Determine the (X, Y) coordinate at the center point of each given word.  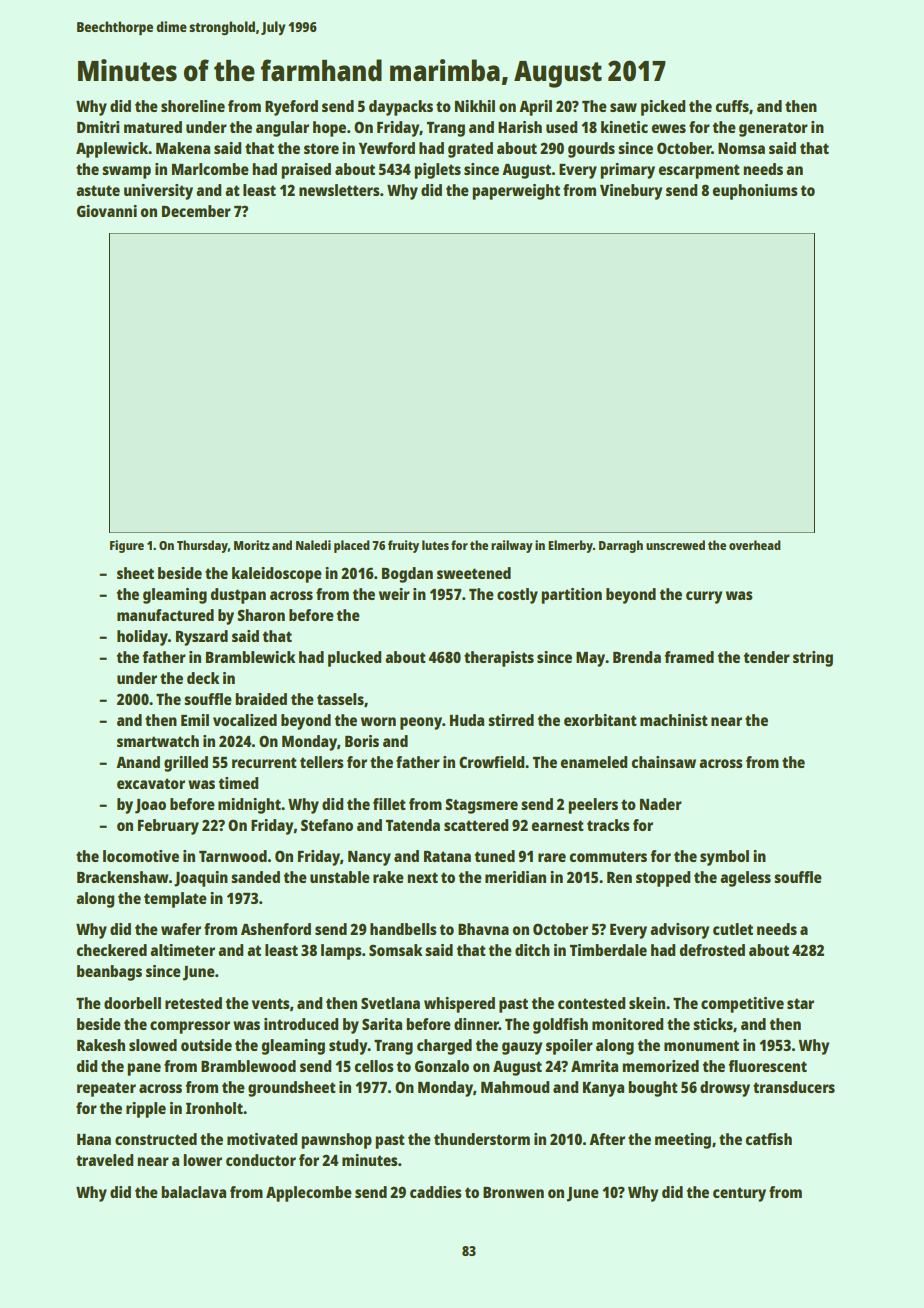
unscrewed (675, 545)
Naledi (313, 545)
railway (512, 546)
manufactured (165, 615)
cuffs (732, 106)
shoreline (193, 106)
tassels (340, 699)
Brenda (637, 657)
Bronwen (513, 1192)
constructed (156, 1139)
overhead (755, 545)
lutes (435, 545)
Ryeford (291, 108)
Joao (150, 806)
